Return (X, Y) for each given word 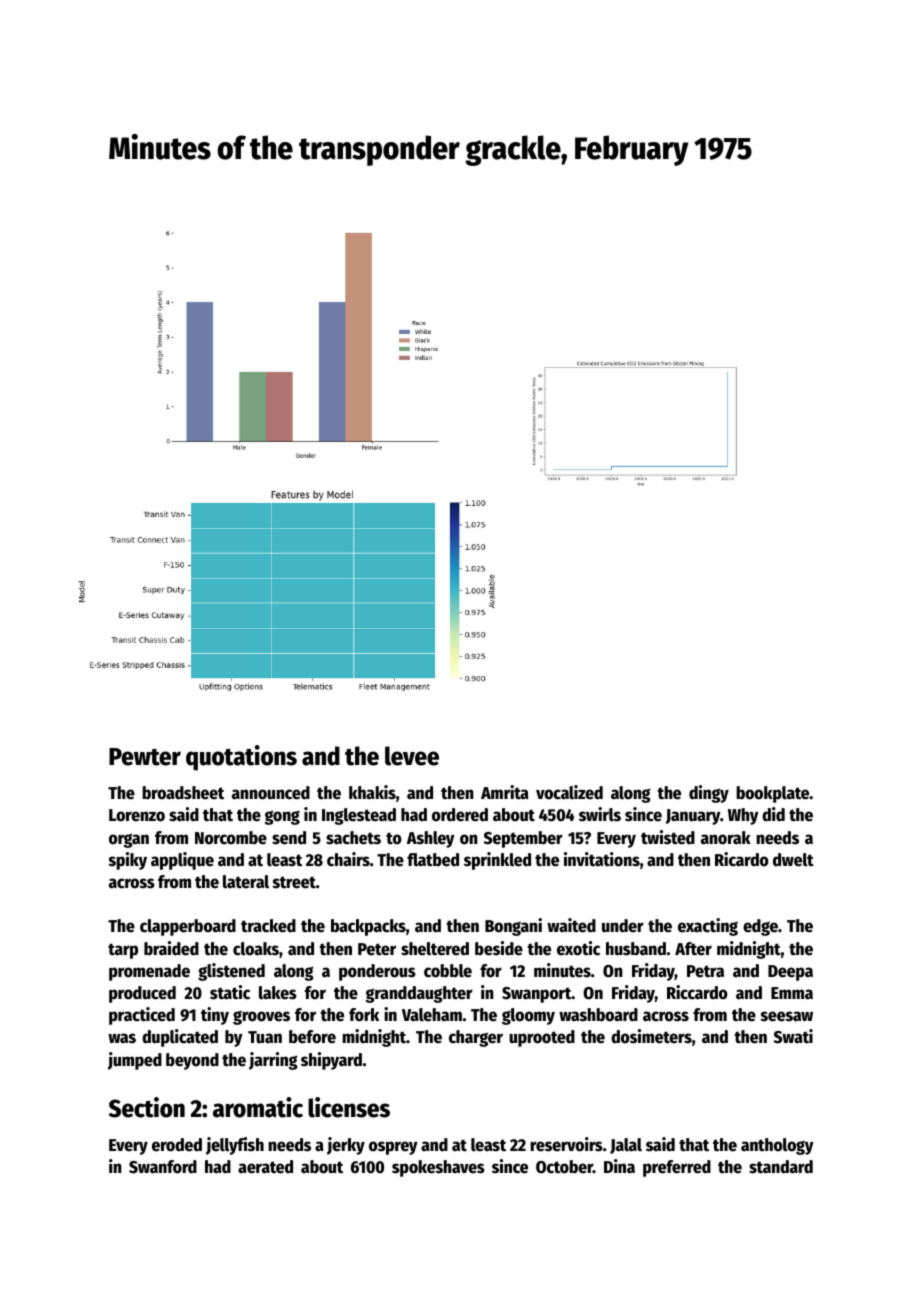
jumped (135, 1061)
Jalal (626, 1146)
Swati (793, 1036)
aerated (265, 1167)
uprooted (542, 1038)
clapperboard (188, 927)
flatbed (433, 860)
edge (760, 927)
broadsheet (183, 793)
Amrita (505, 792)
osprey (393, 1148)
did (773, 814)
